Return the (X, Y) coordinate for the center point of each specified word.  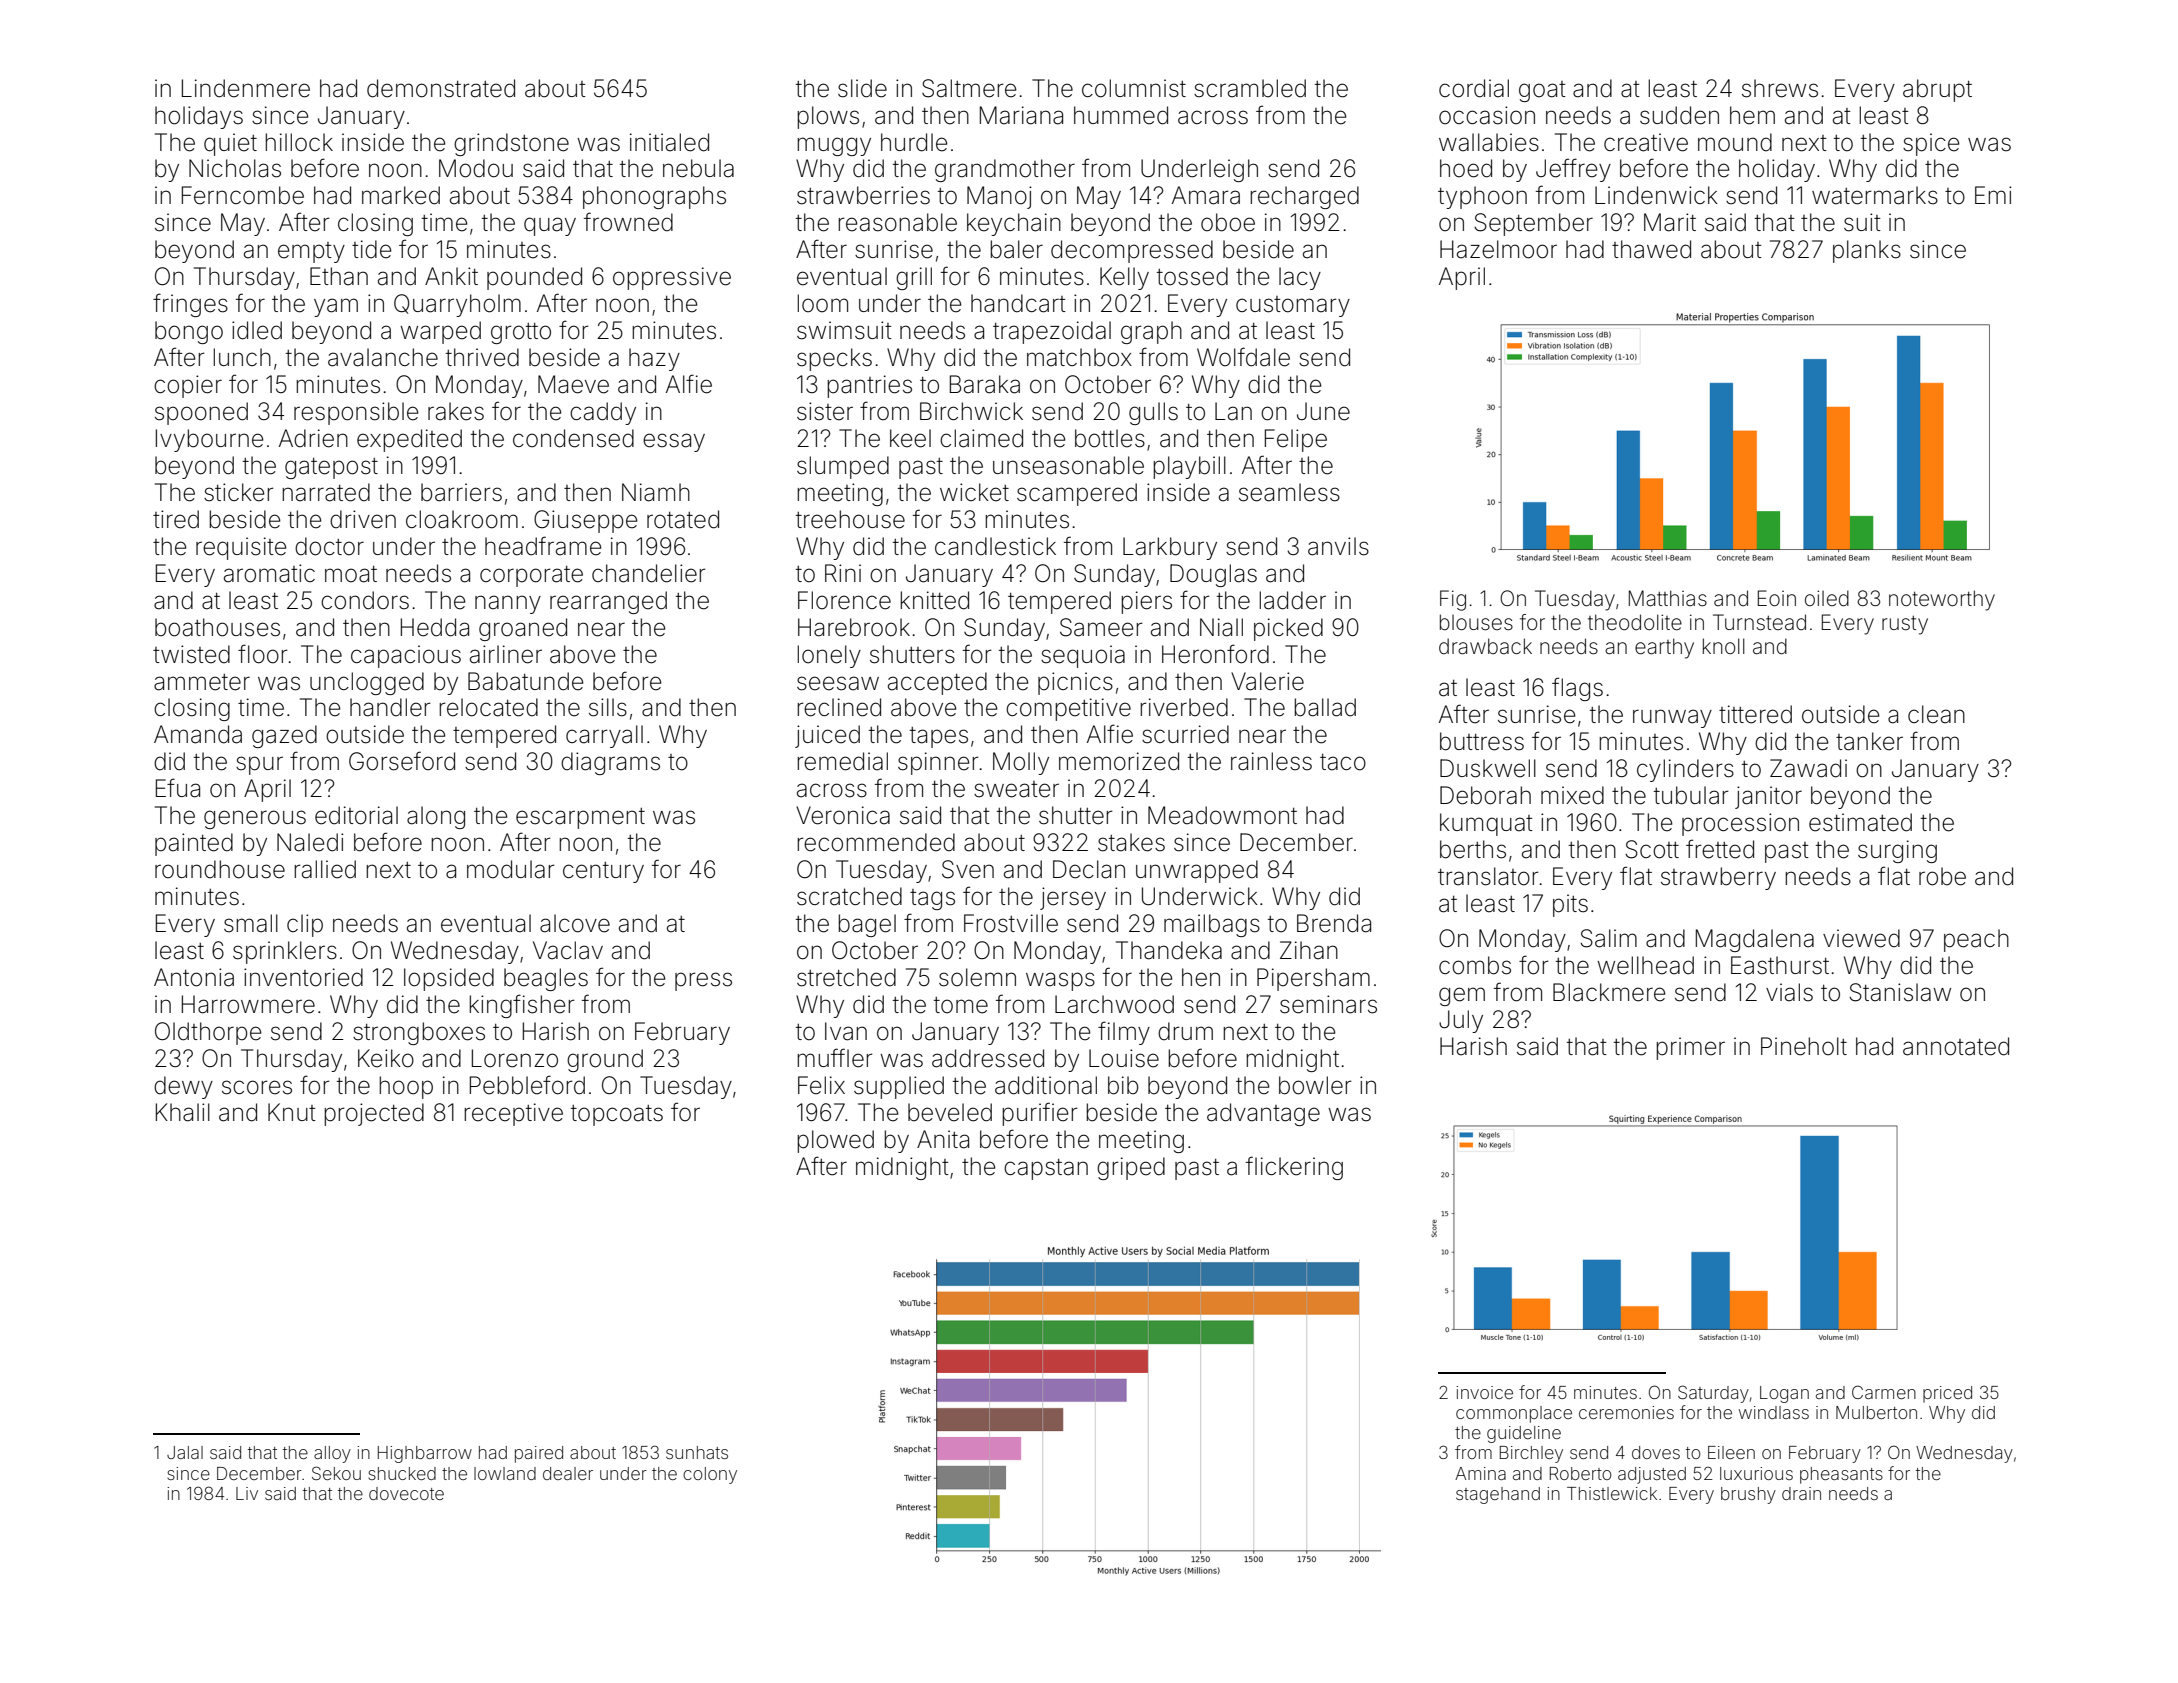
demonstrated (441, 88)
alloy (332, 1454)
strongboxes (419, 1033)
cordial (1474, 88)
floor (263, 654)
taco (1343, 762)
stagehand (1498, 1495)
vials (1789, 992)
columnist (1134, 88)
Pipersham (1313, 979)
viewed (1861, 938)
